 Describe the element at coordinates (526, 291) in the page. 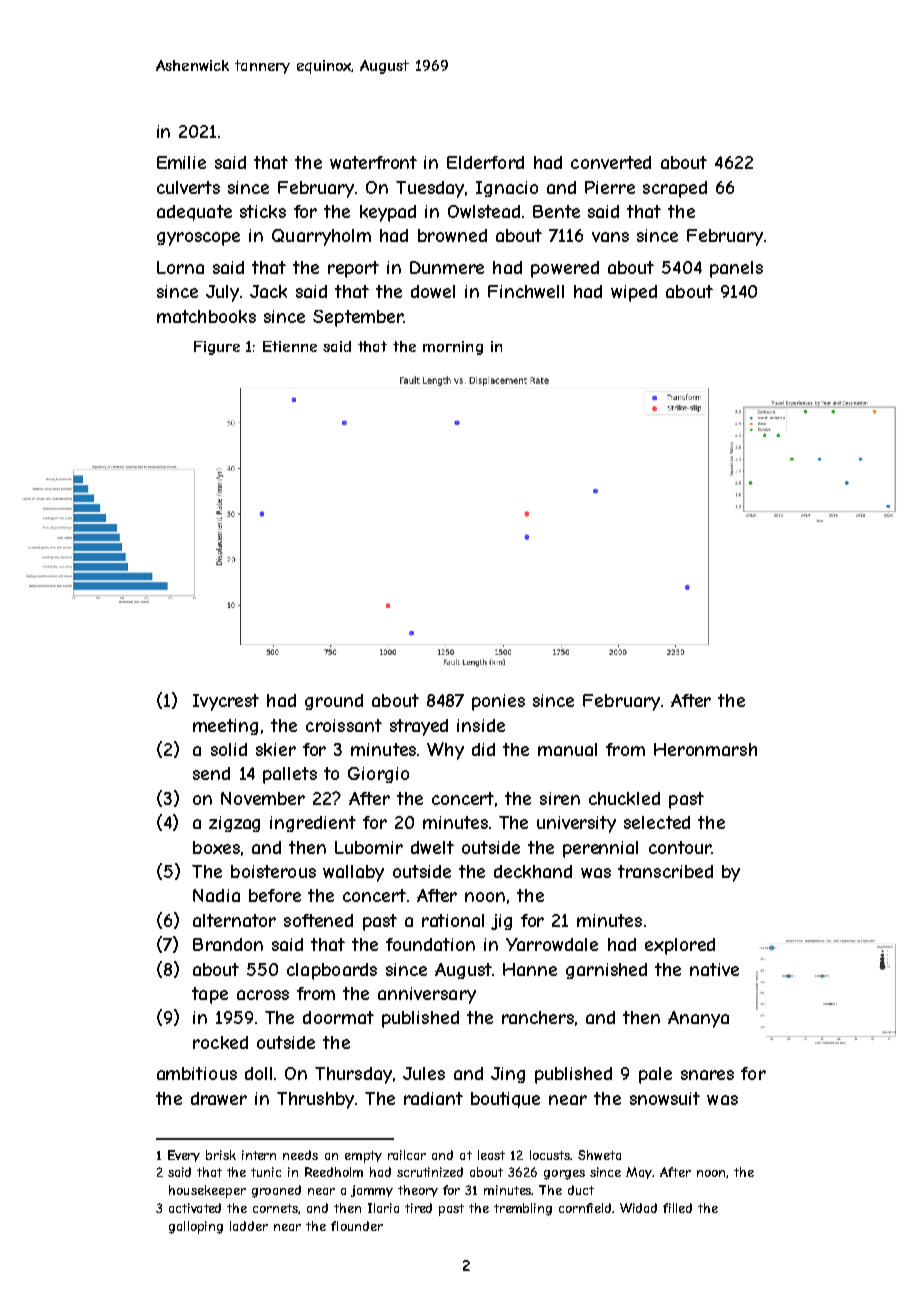

I see `Finchwell` at that location.
